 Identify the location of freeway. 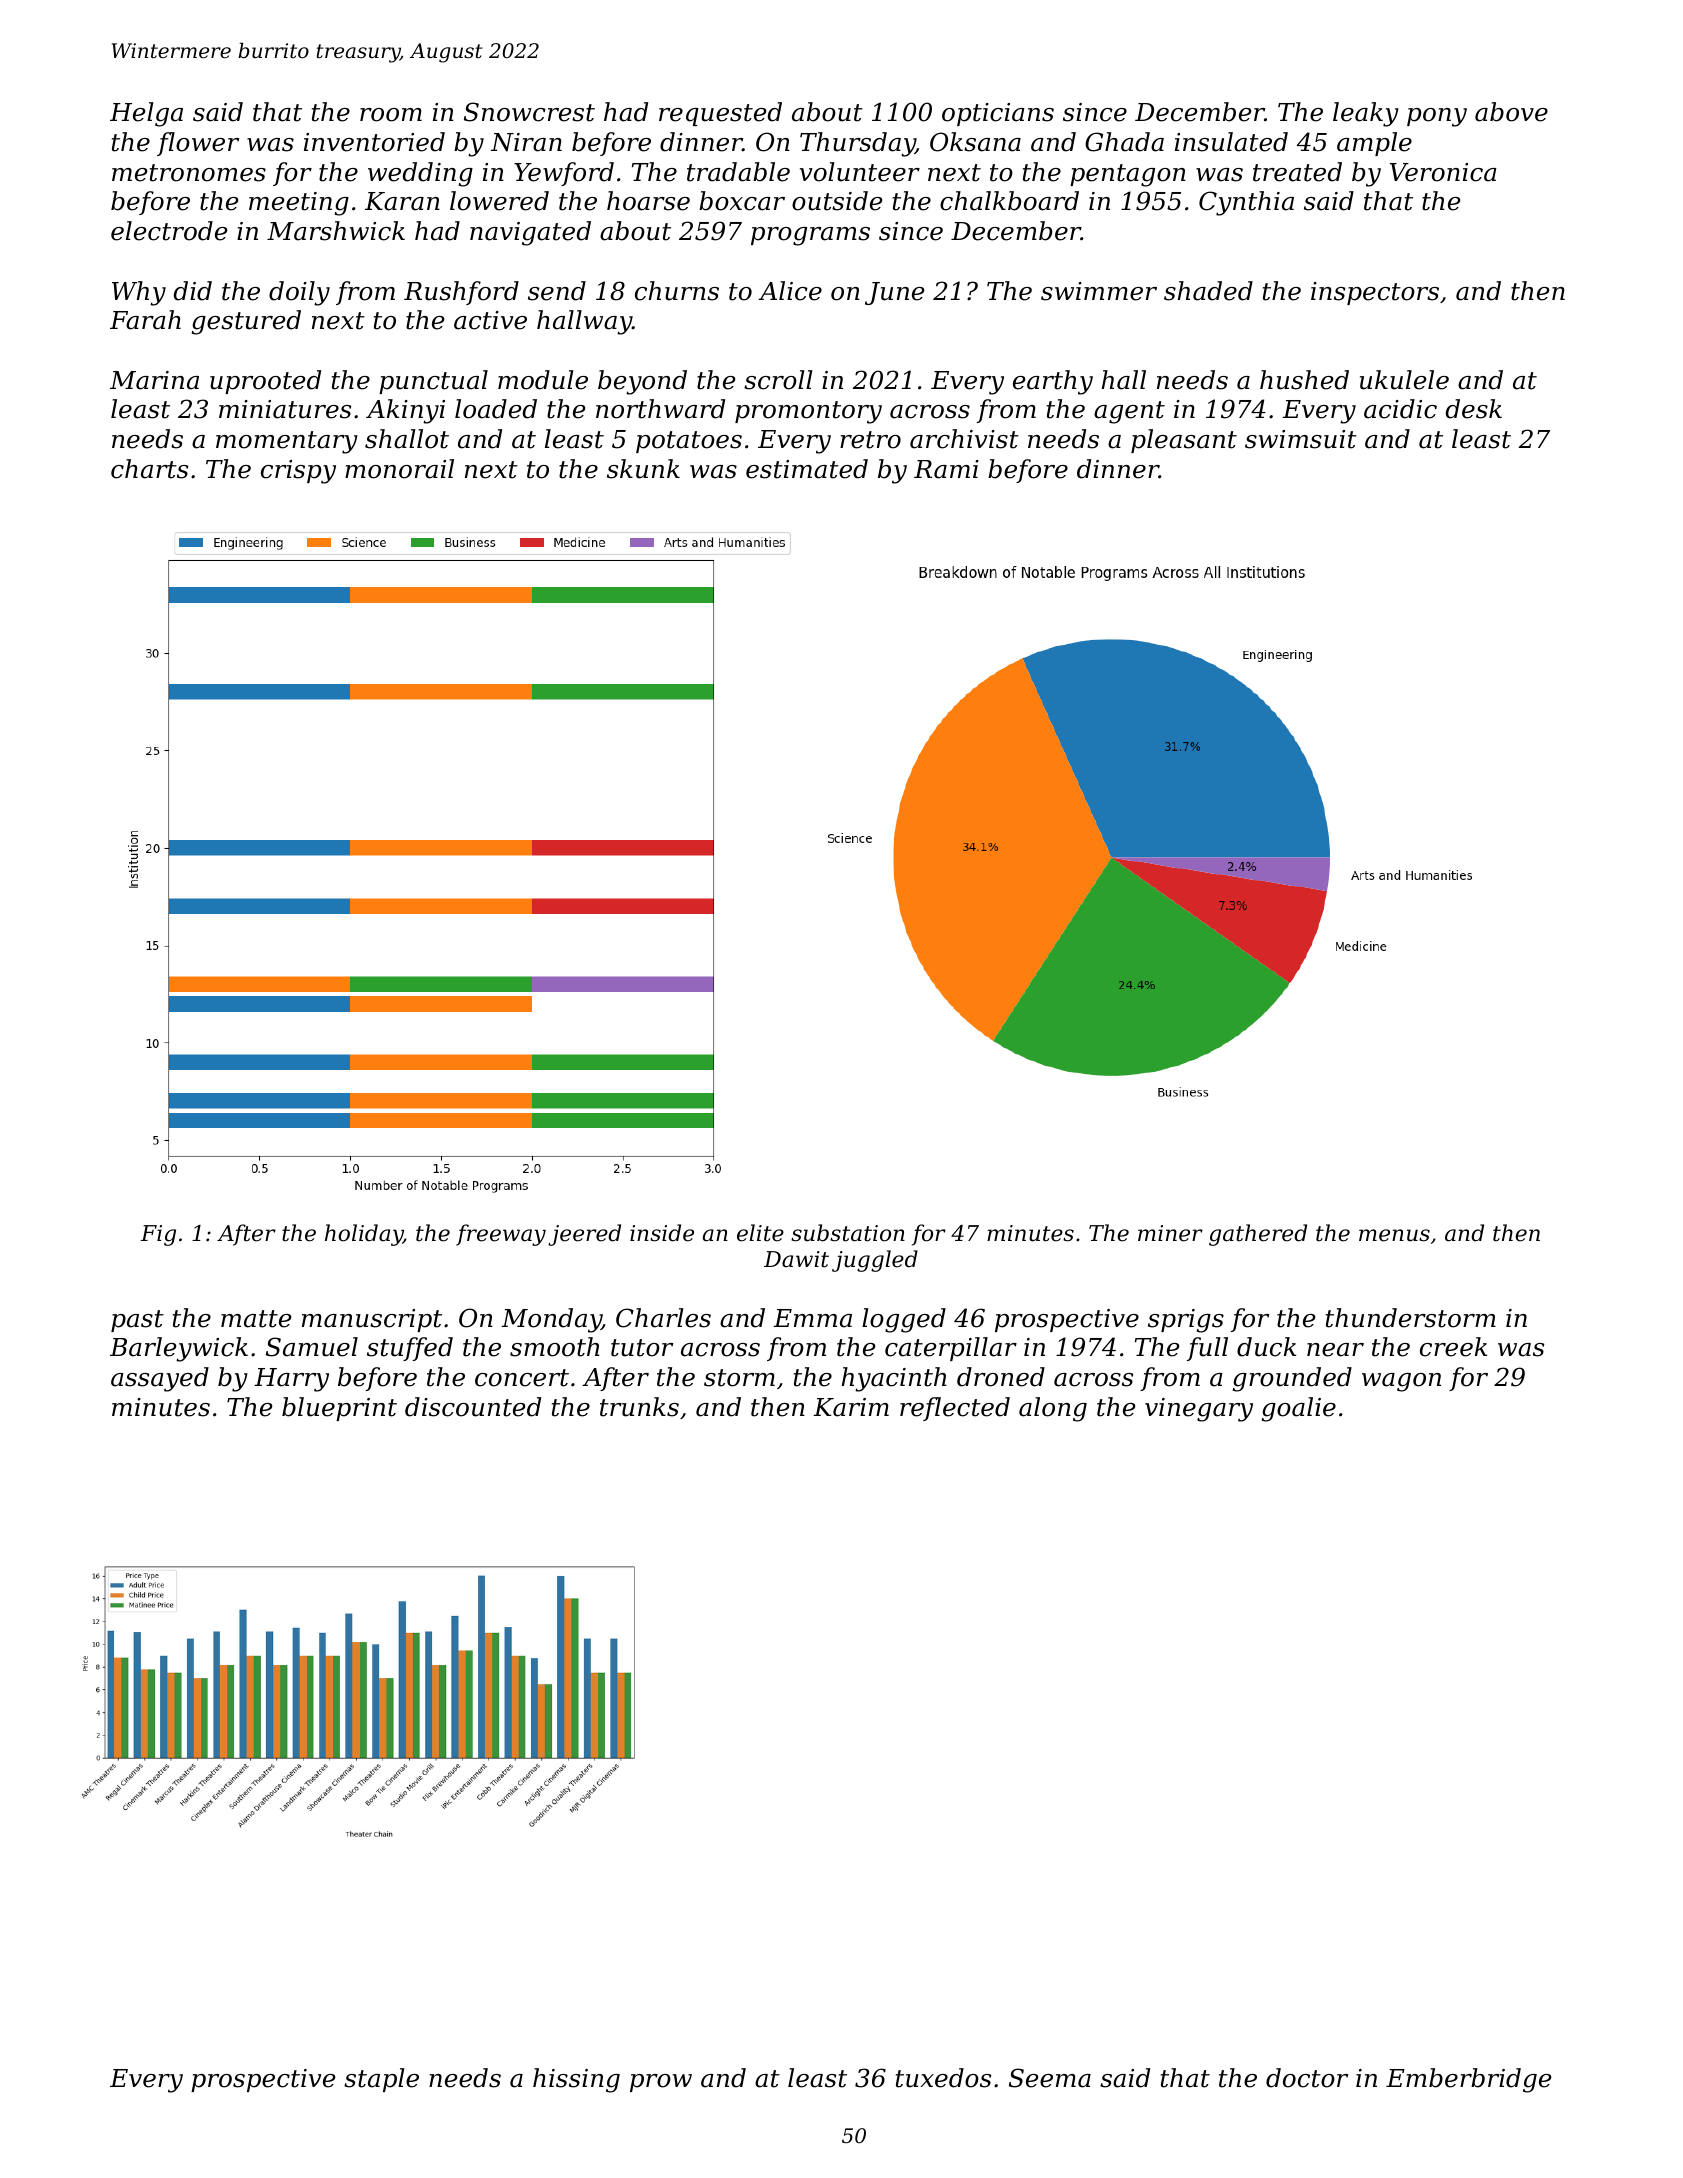
(501, 1235).
